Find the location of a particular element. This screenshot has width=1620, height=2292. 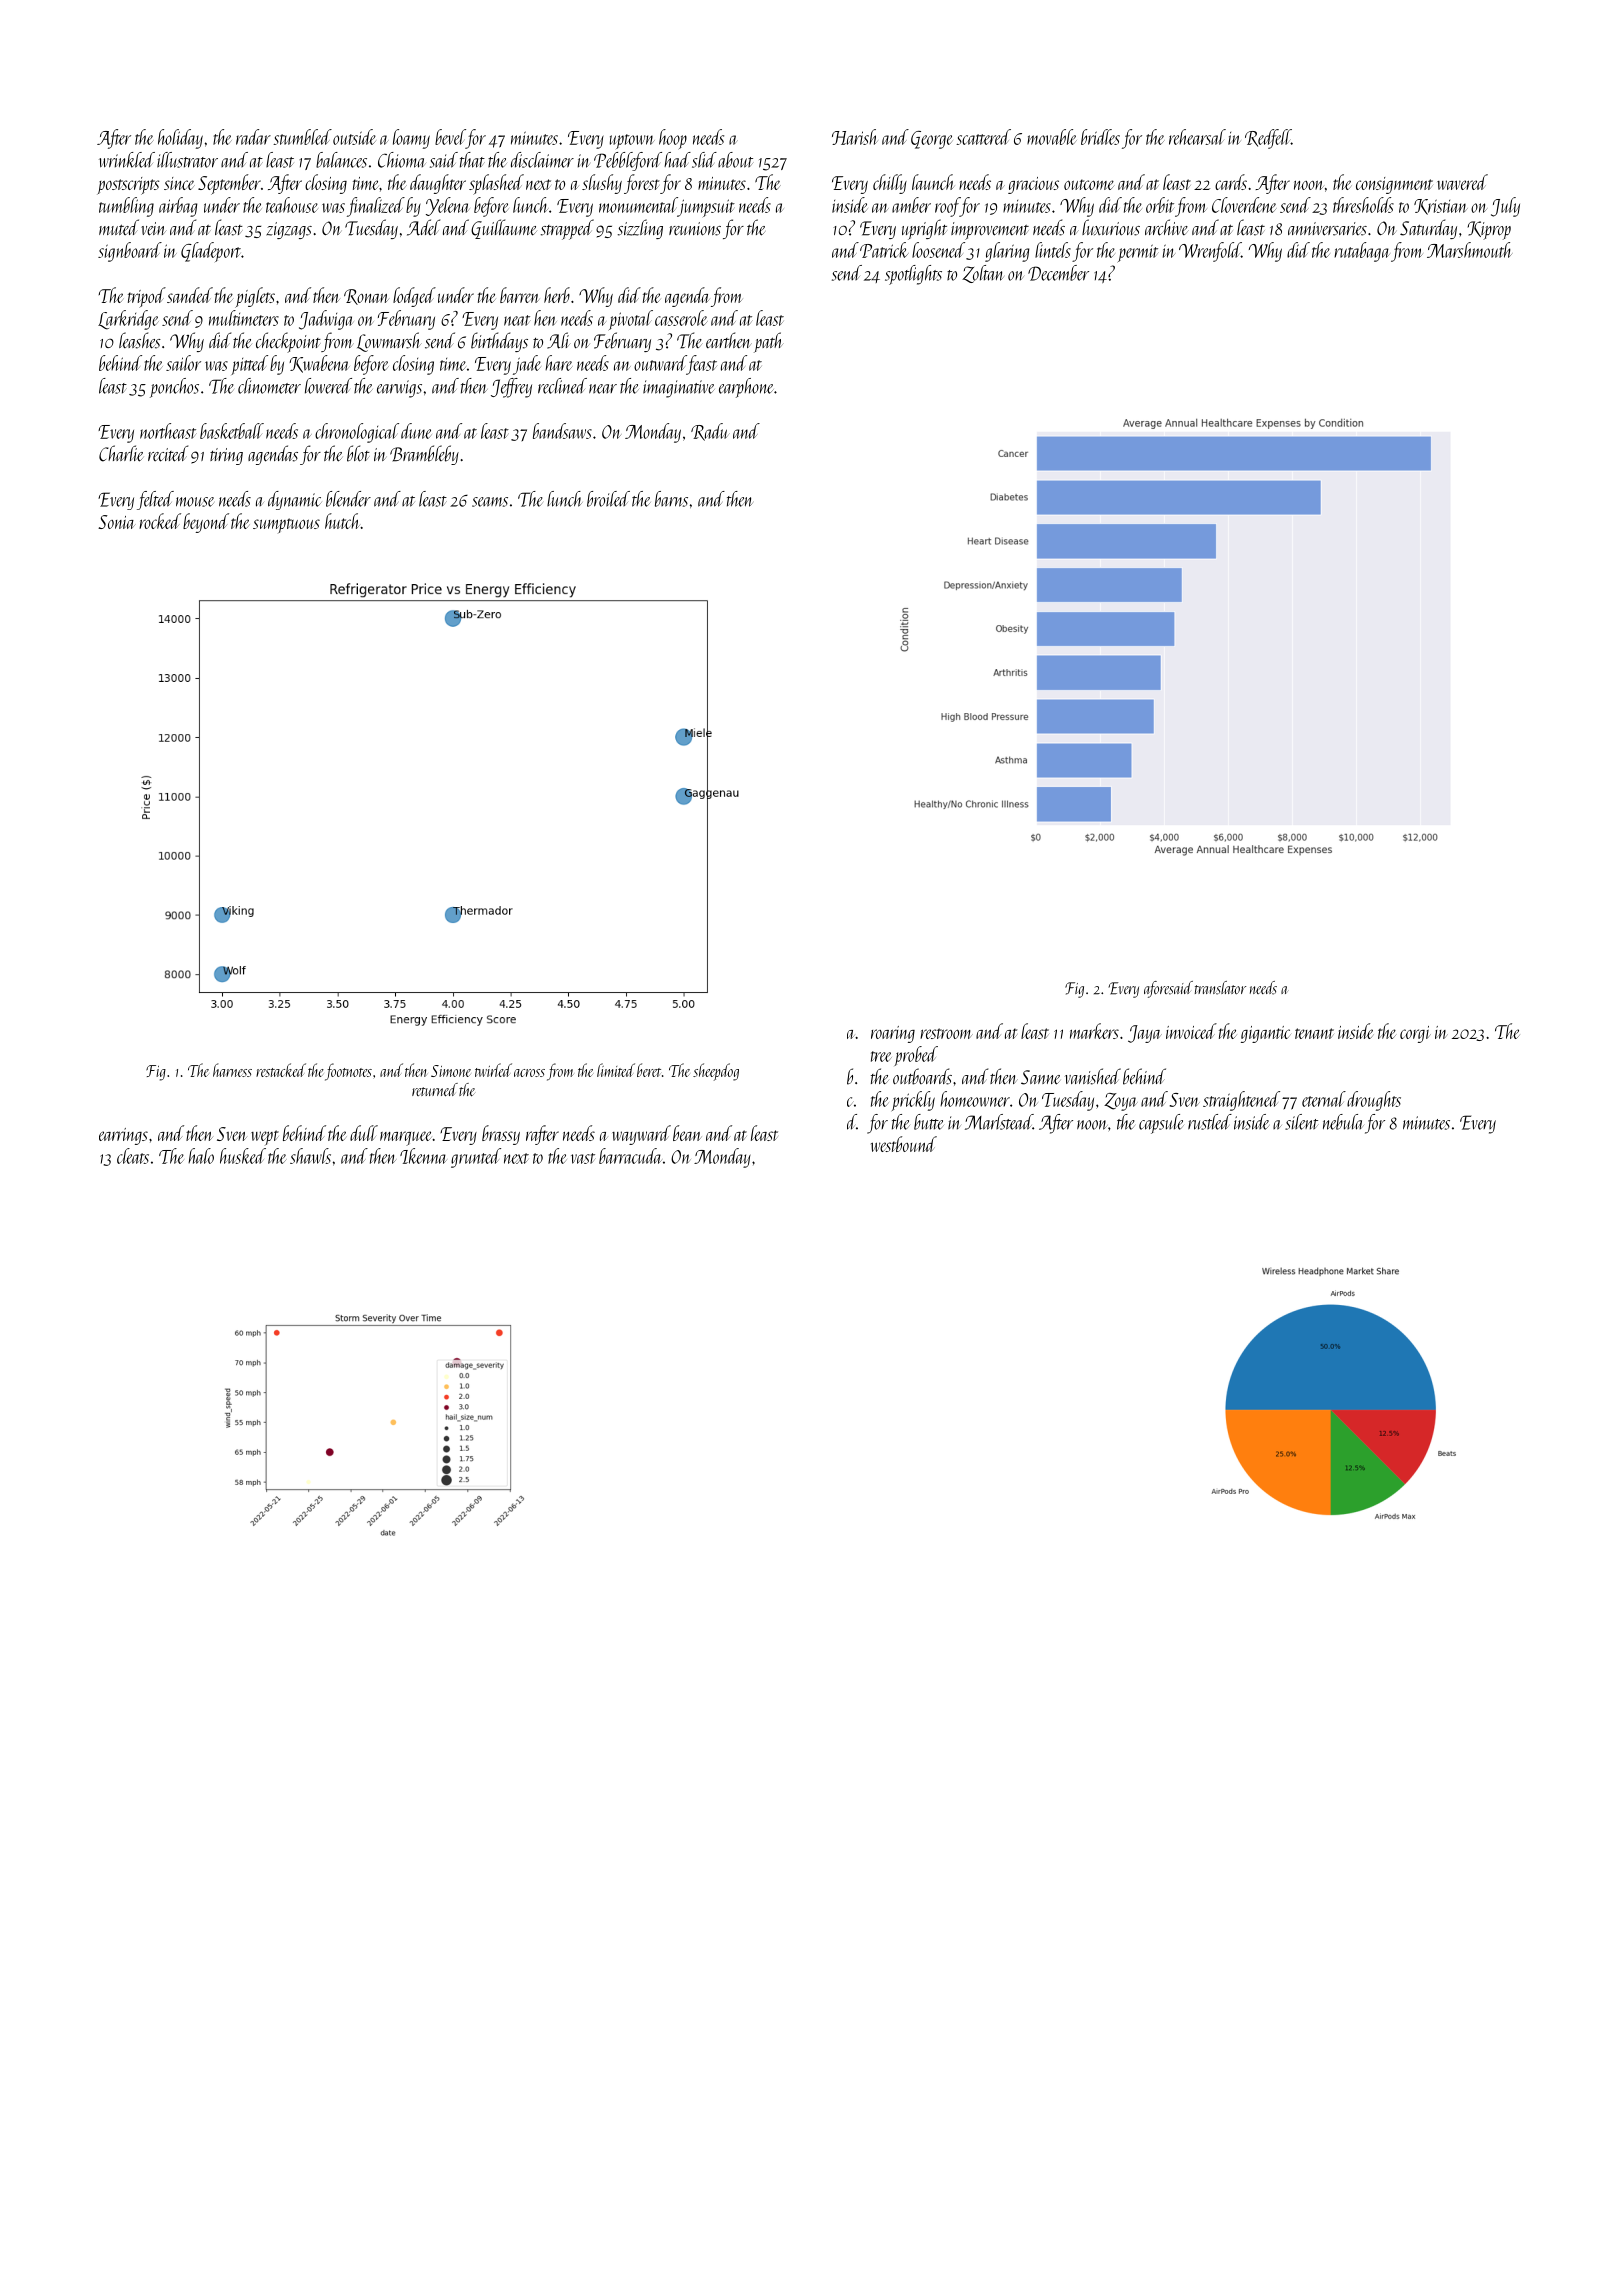

harness is located at coordinates (232, 1070).
